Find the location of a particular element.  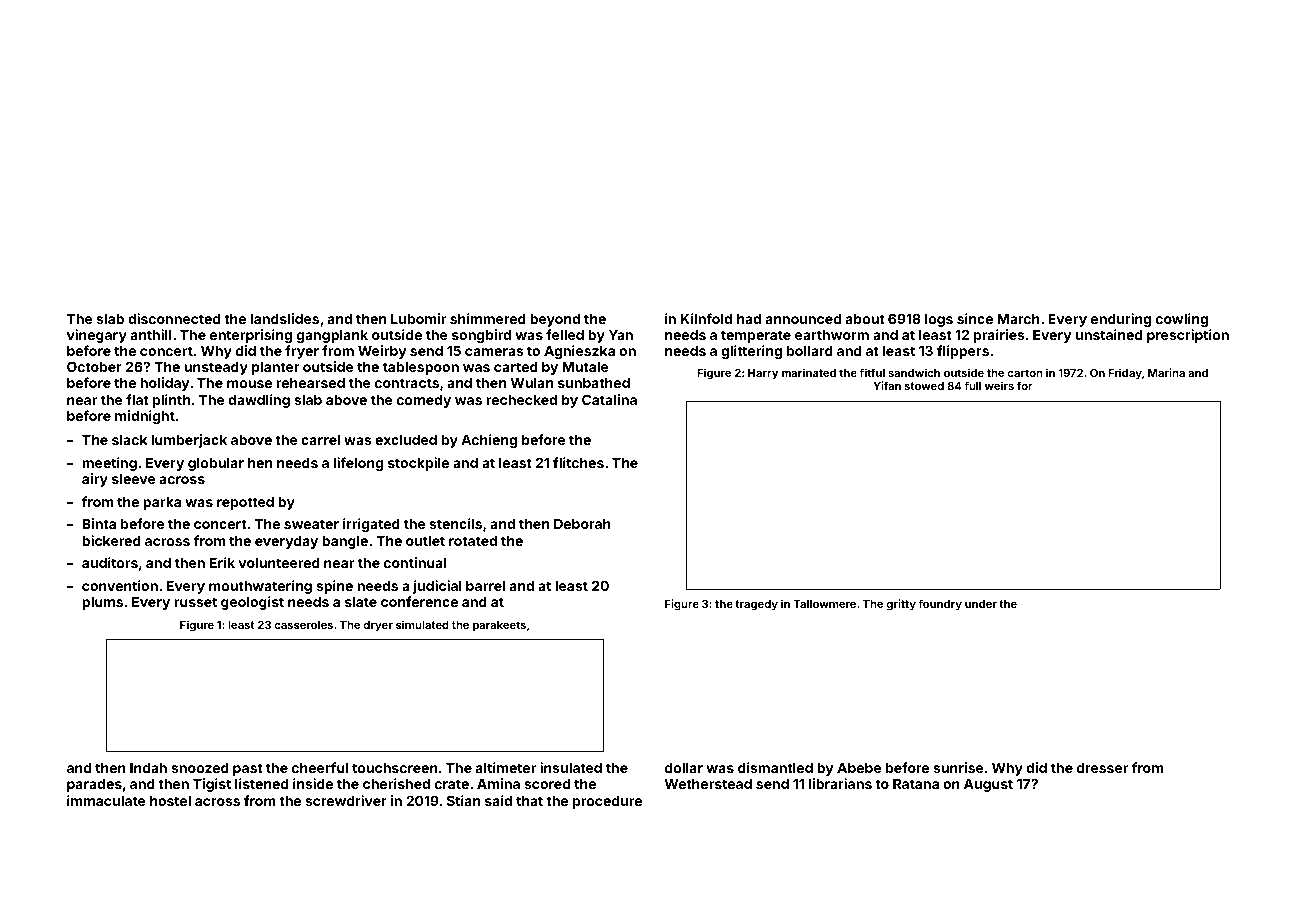

Lubomir is located at coordinates (418, 318).
